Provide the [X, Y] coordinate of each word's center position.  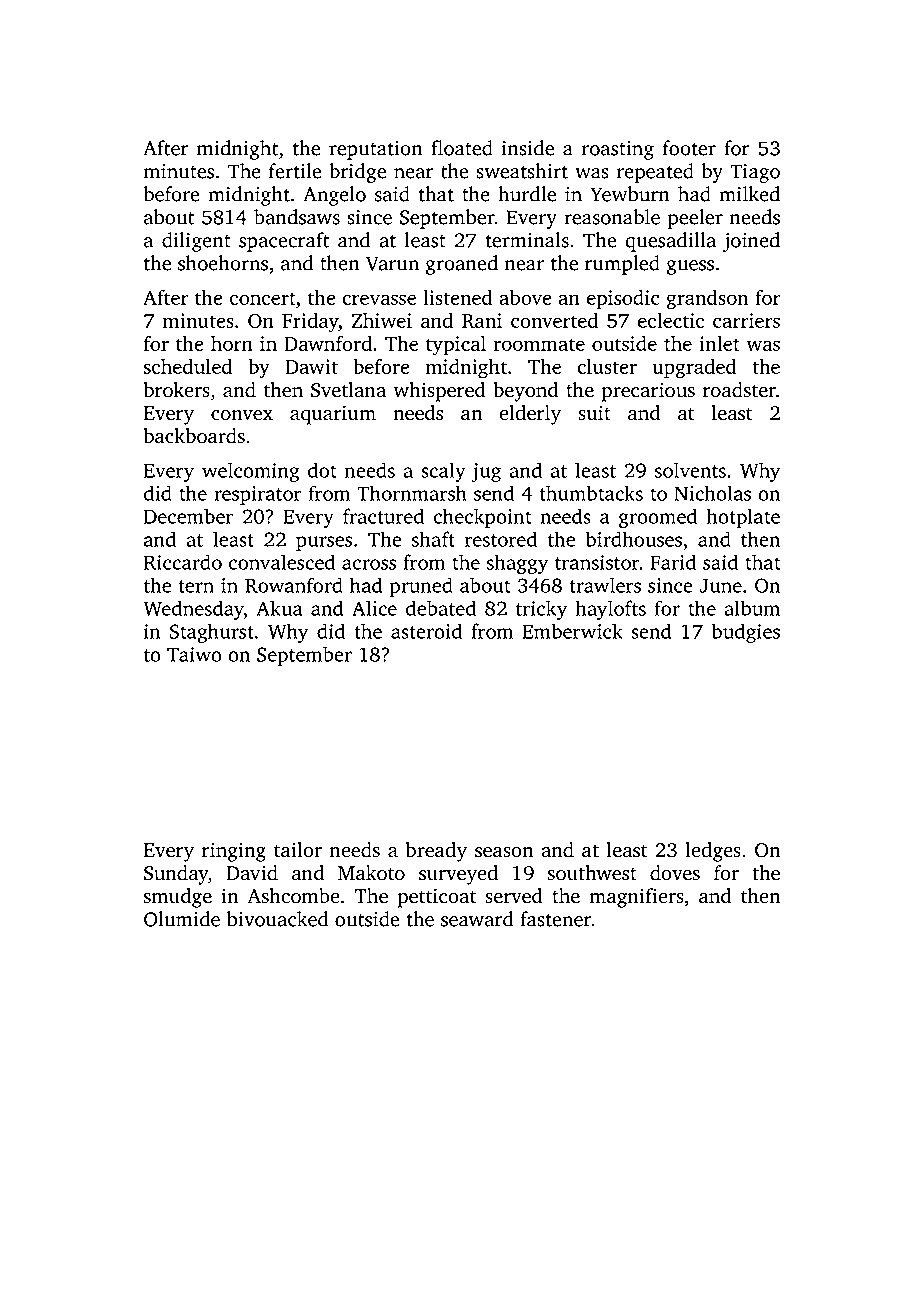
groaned [462, 265]
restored [501, 539]
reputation [375, 150]
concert [263, 298]
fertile [295, 171]
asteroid [426, 631]
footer [689, 148]
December [188, 516]
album [752, 608]
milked [749, 194]
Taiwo [194, 654]
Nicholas [712, 493]
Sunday [176, 875]
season [504, 852]
